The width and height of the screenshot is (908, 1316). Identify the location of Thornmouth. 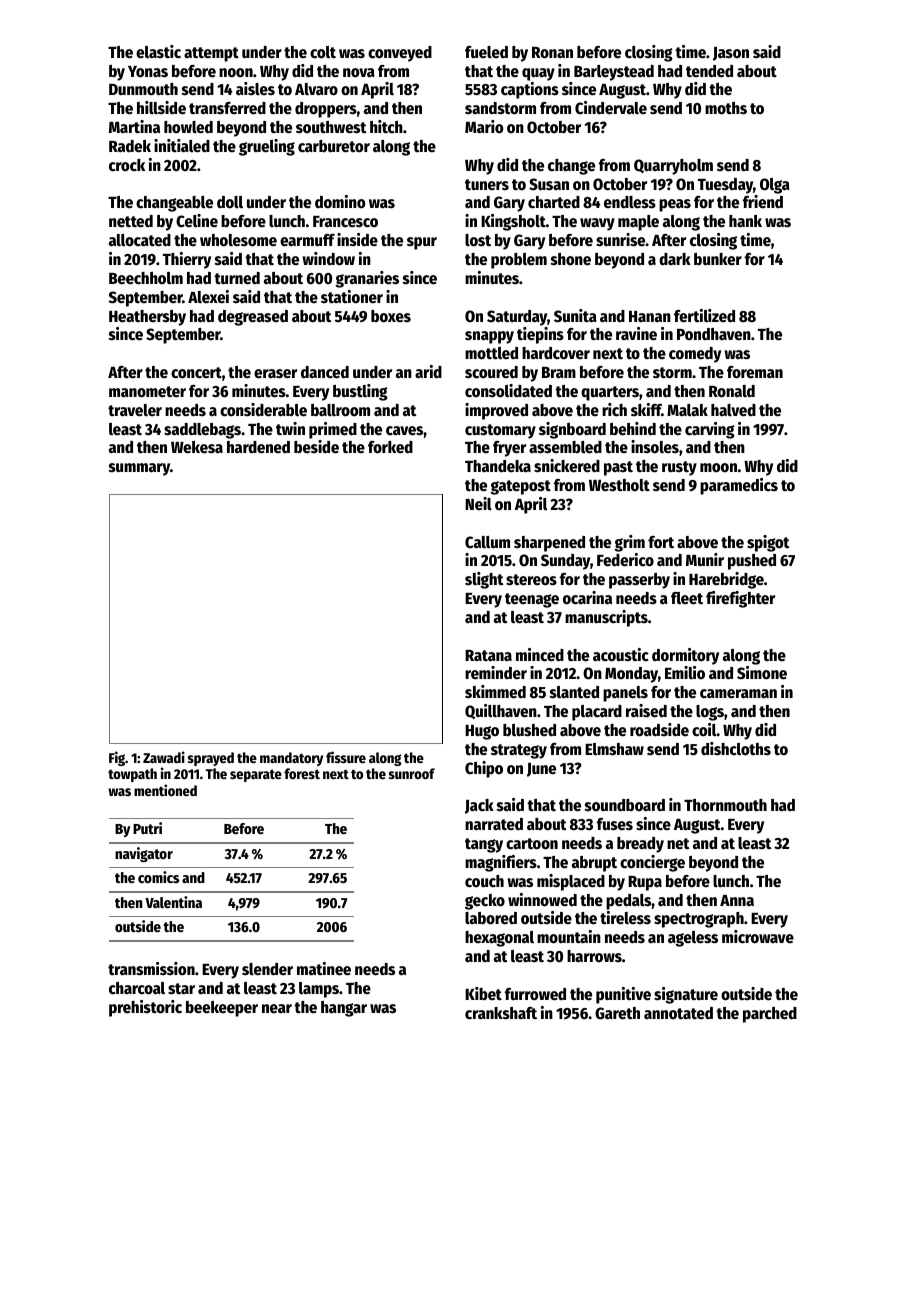
(725, 805).
